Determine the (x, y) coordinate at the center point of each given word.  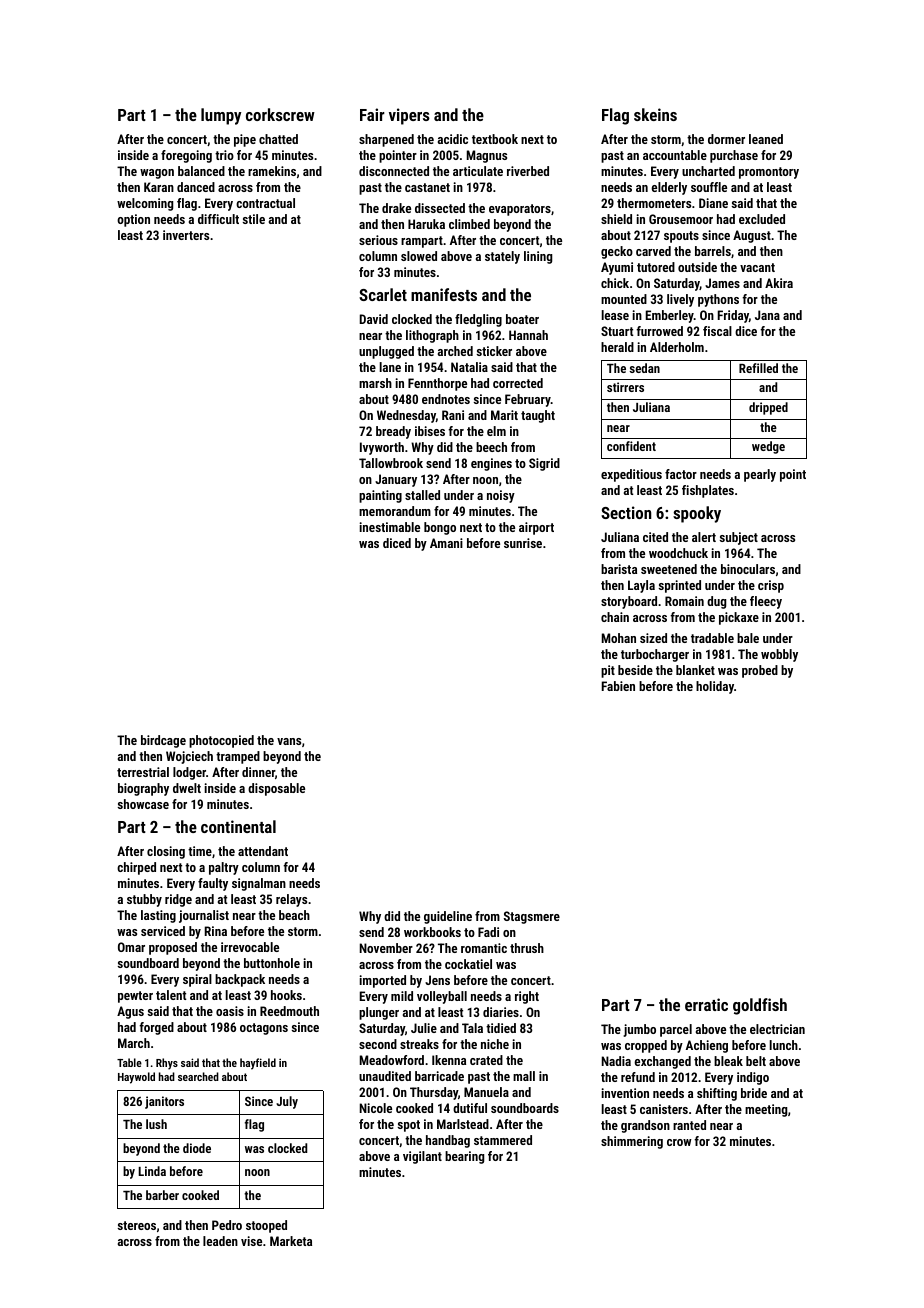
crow (679, 1142)
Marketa (291, 1241)
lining (538, 257)
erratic (706, 1004)
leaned (766, 139)
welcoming (145, 204)
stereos (137, 1225)
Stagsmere (532, 917)
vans (289, 741)
